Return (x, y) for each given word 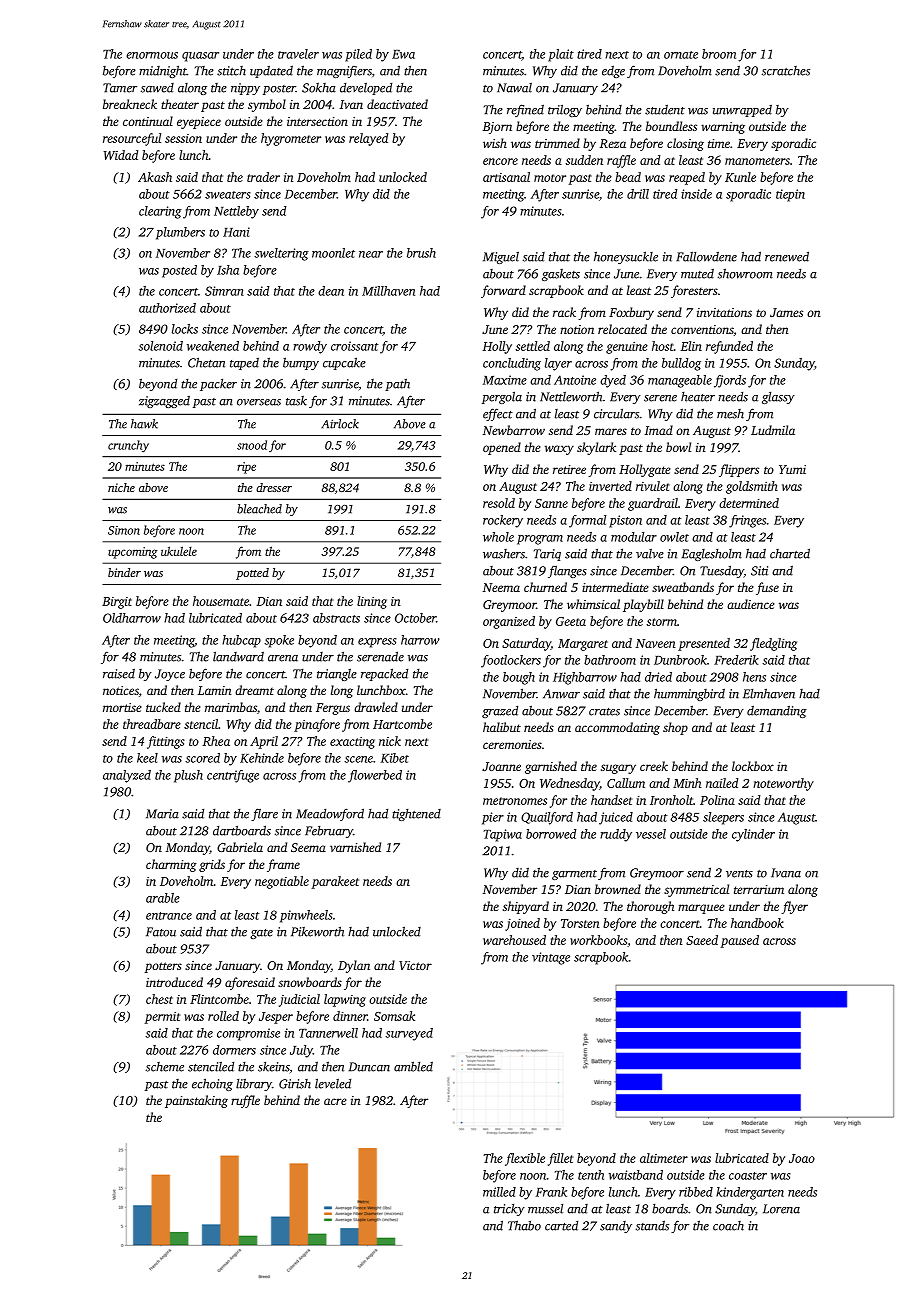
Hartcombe (402, 724)
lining (372, 602)
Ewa (403, 54)
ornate (681, 55)
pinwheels (306, 916)
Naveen (656, 643)
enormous (152, 55)
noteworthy (783, 784)
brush (421, 253)
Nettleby (236, 212)
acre (335, 1101)
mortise (122, 707)
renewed (787, 256)
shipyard (526, 907)
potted (252, 574)
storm (662, 622)
